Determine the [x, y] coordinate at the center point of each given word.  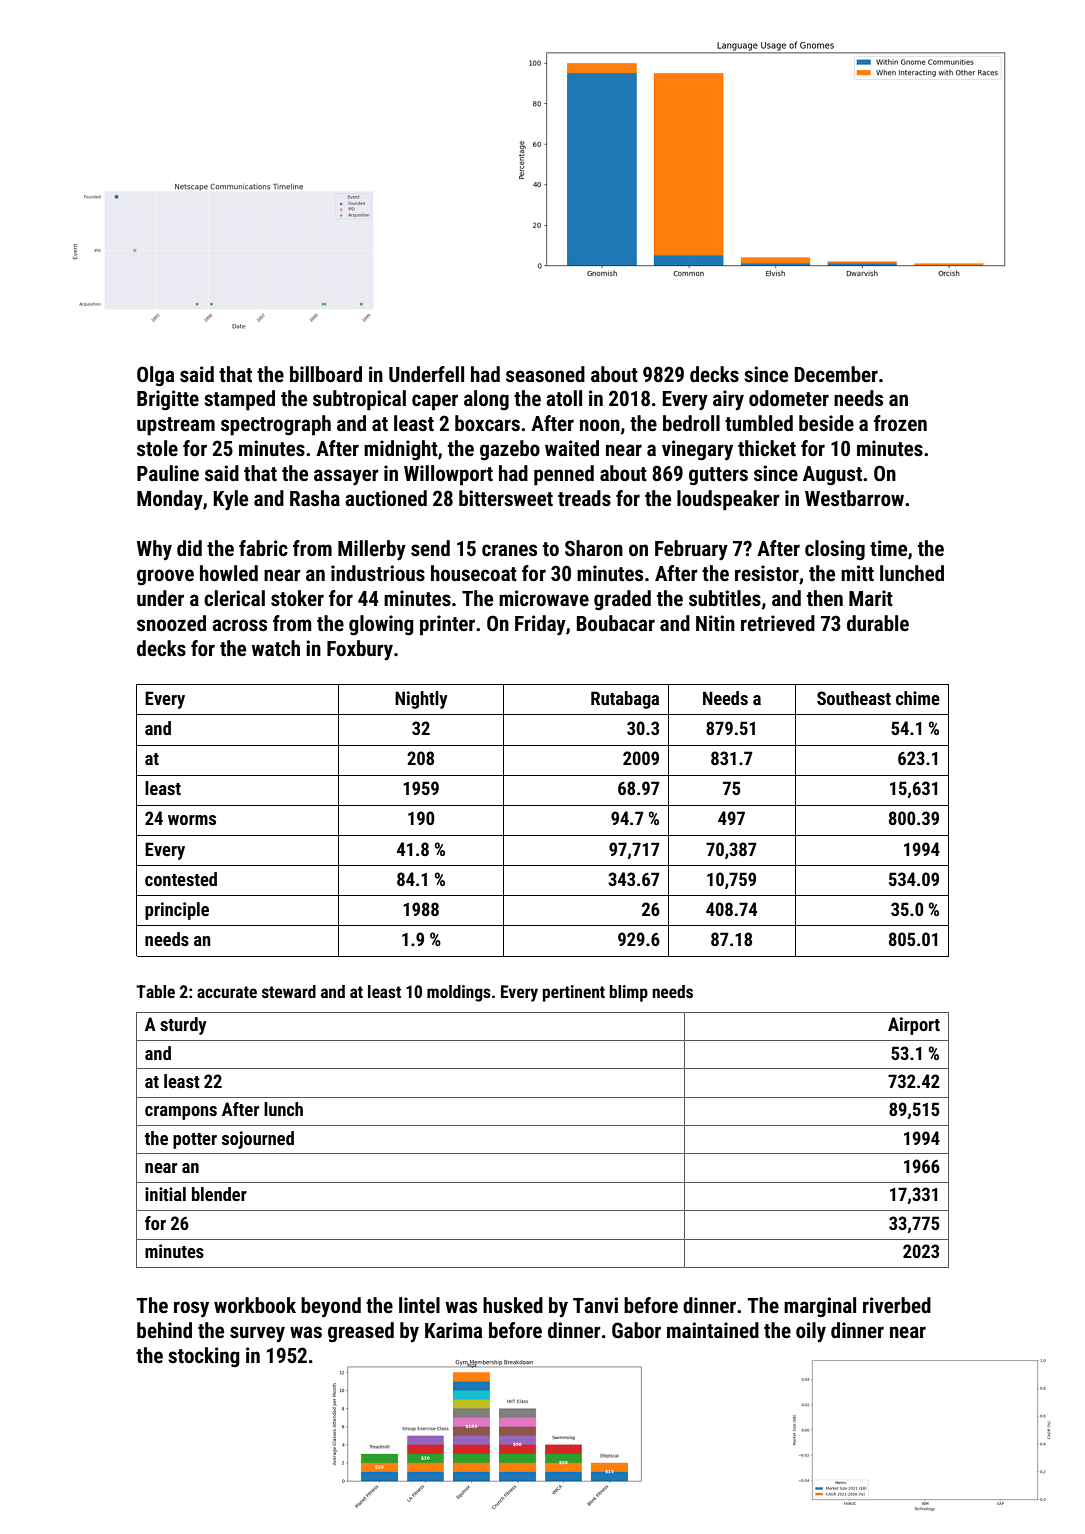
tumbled [759, 423]
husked [513, 1305]
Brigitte [168, 400]
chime [918, 698]
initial [165, 1194]
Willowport [448, 475]
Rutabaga [625, 700]
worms [192, 820]
